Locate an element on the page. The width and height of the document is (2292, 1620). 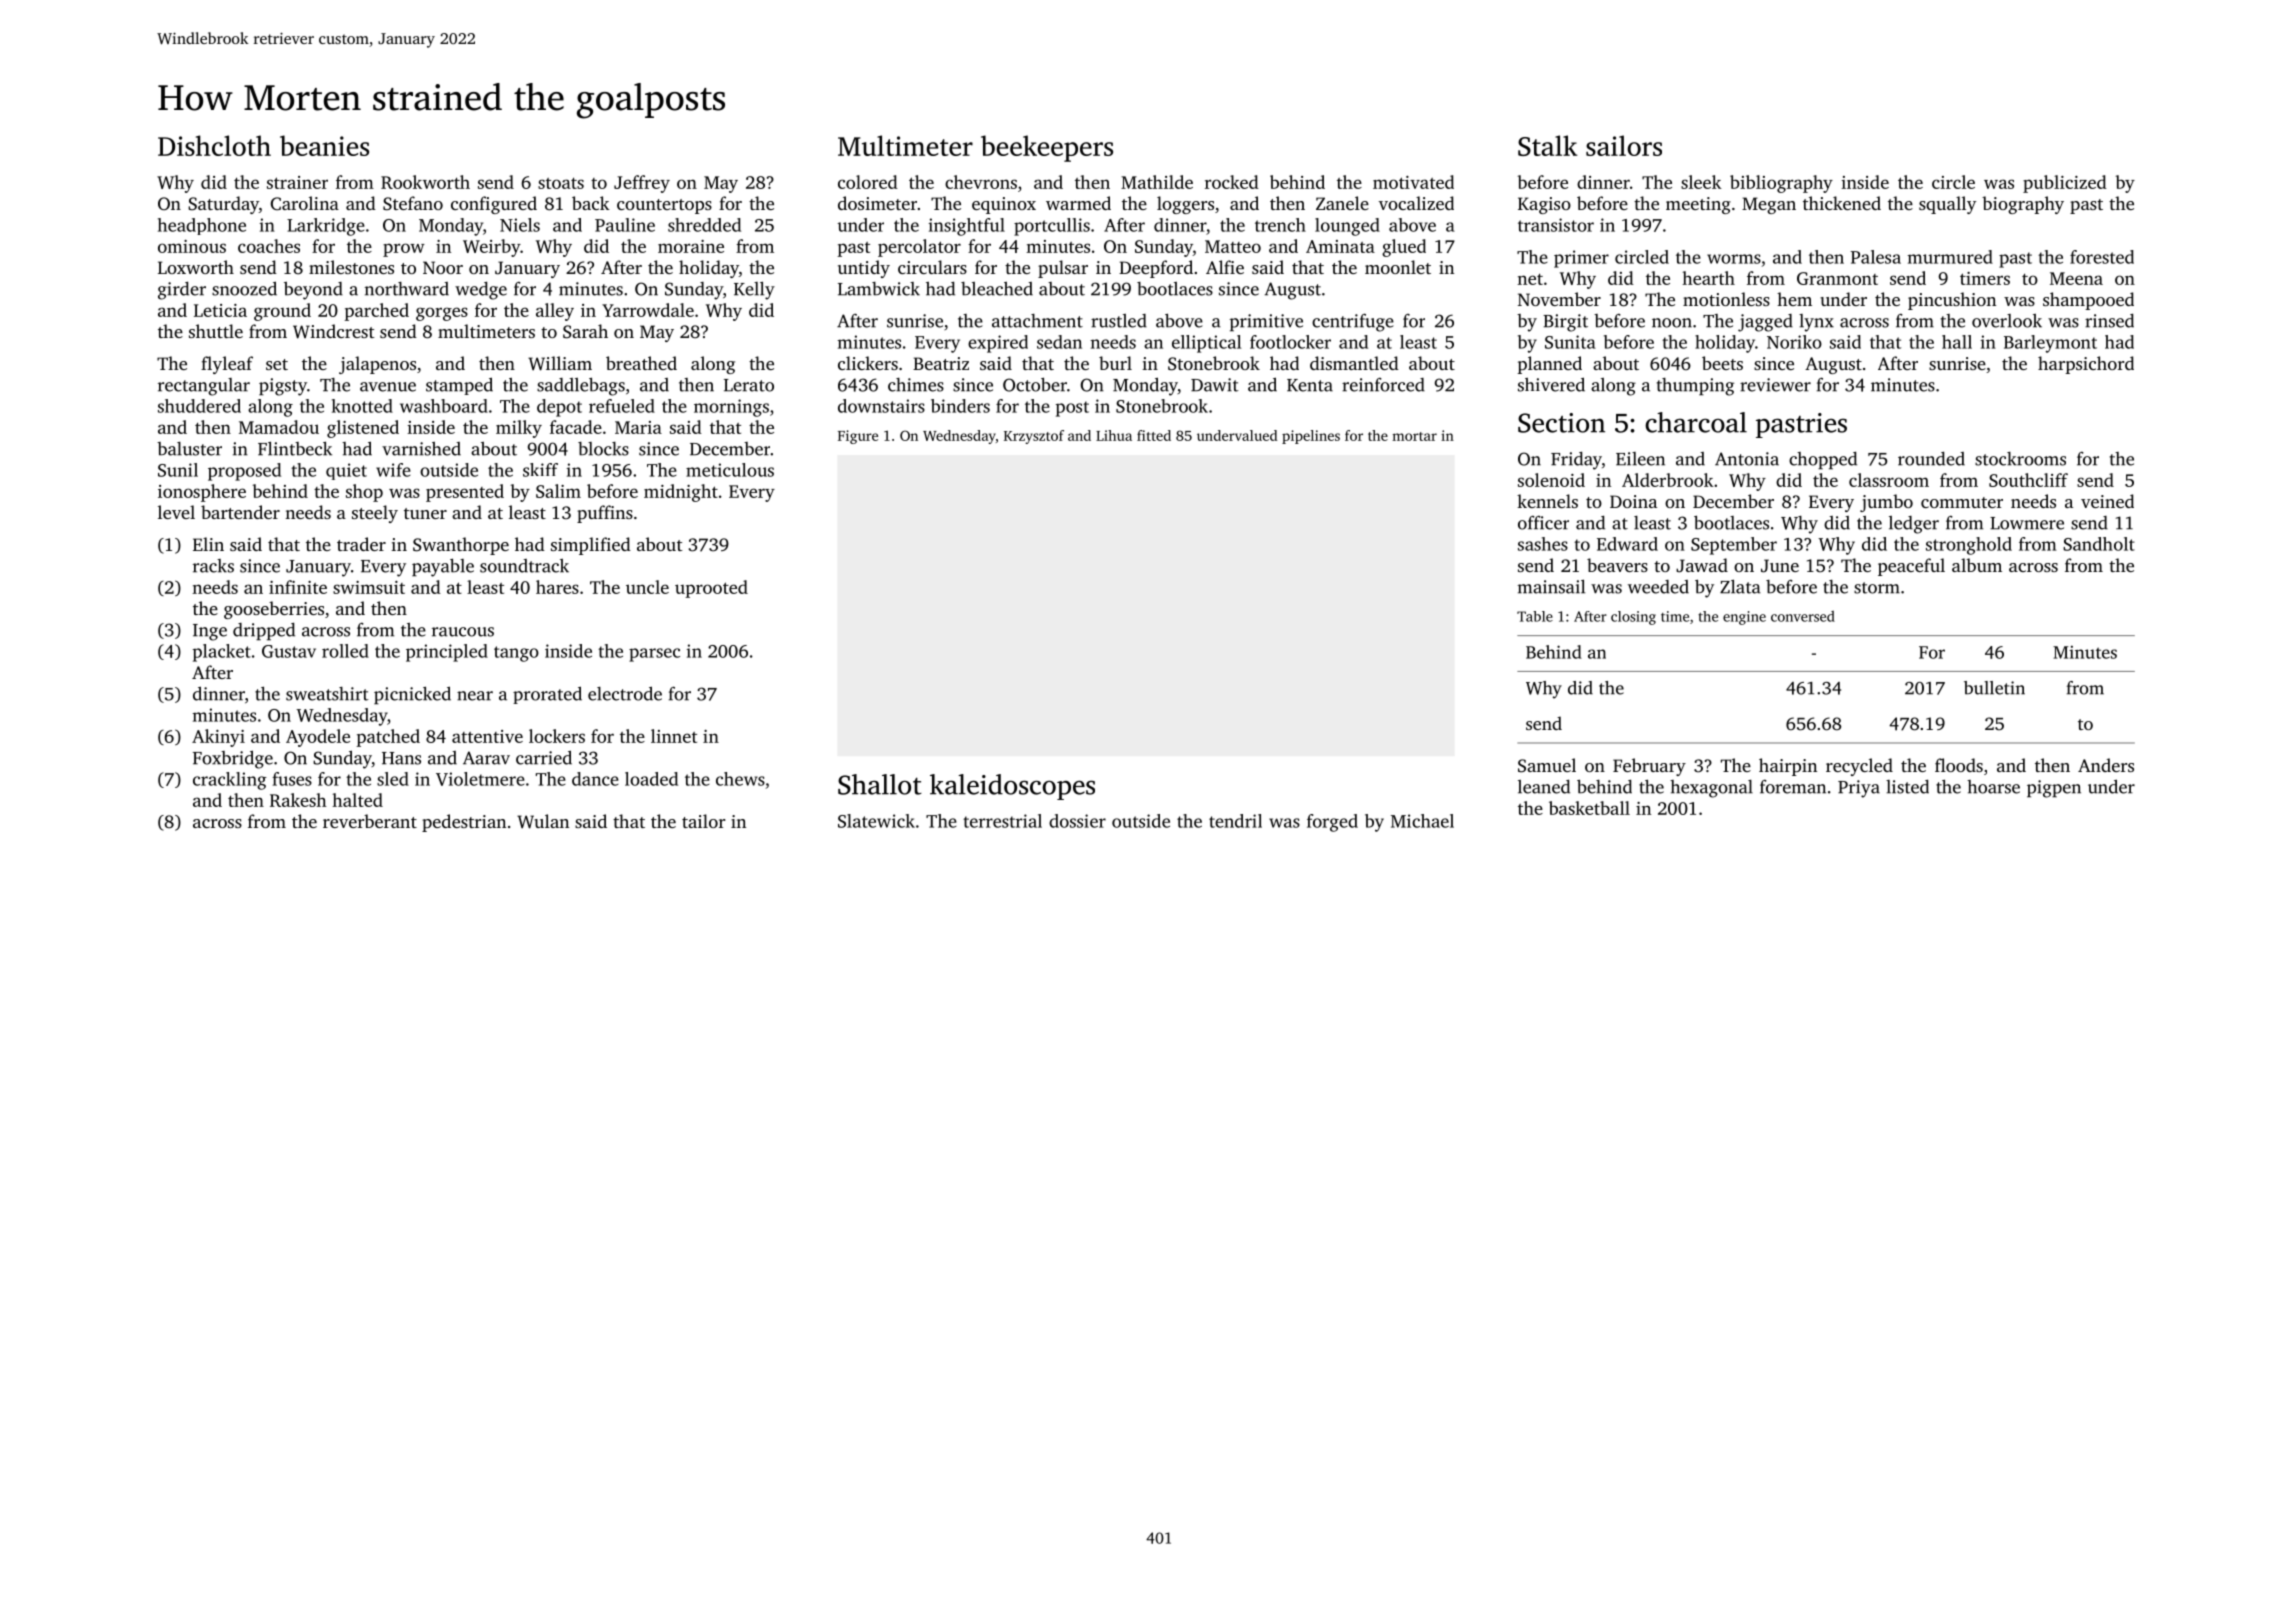
Michael is located at coordinates (1422, 821).
